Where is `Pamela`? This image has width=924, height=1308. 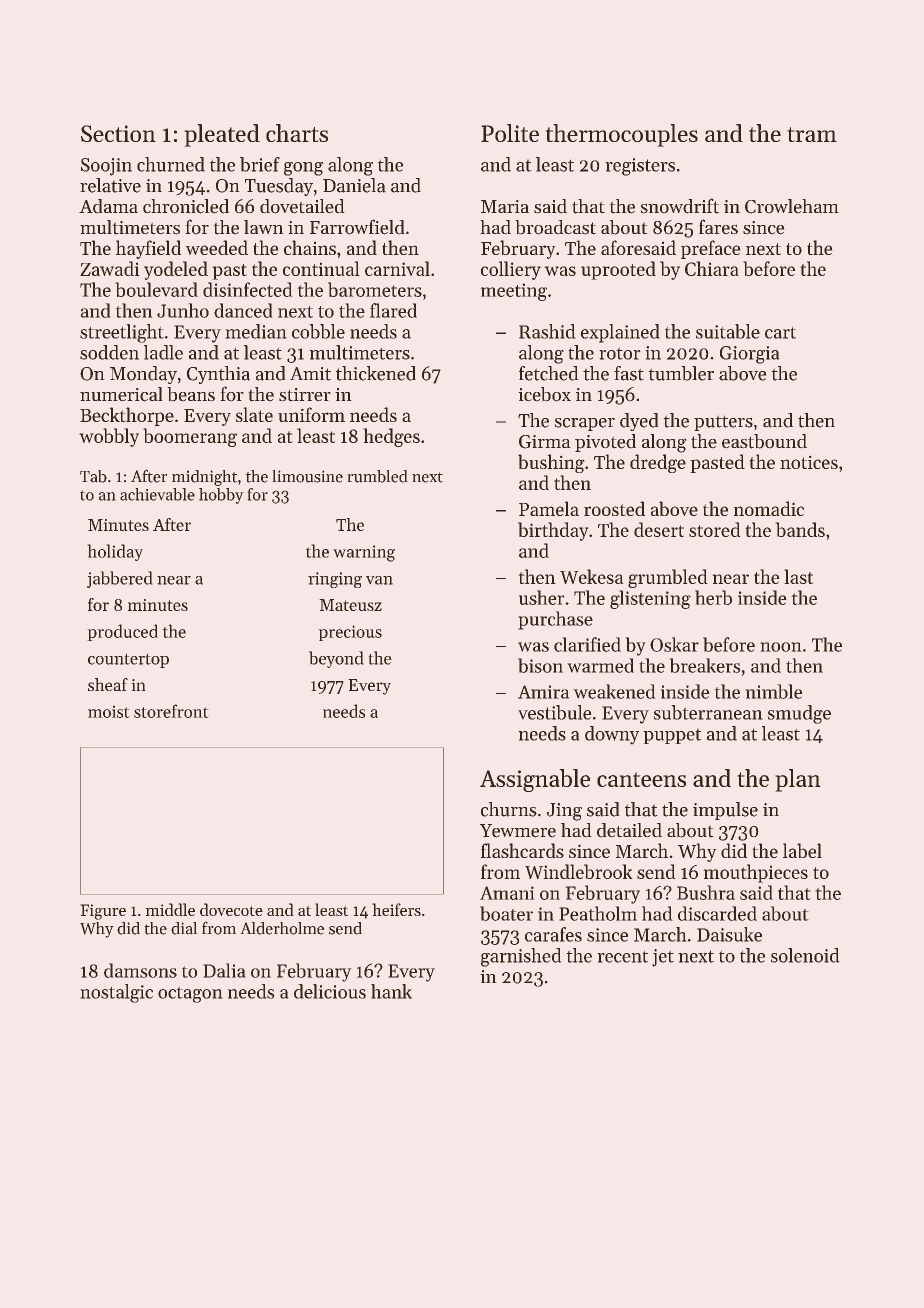
Pamela is located at coordinates (549, 508).
